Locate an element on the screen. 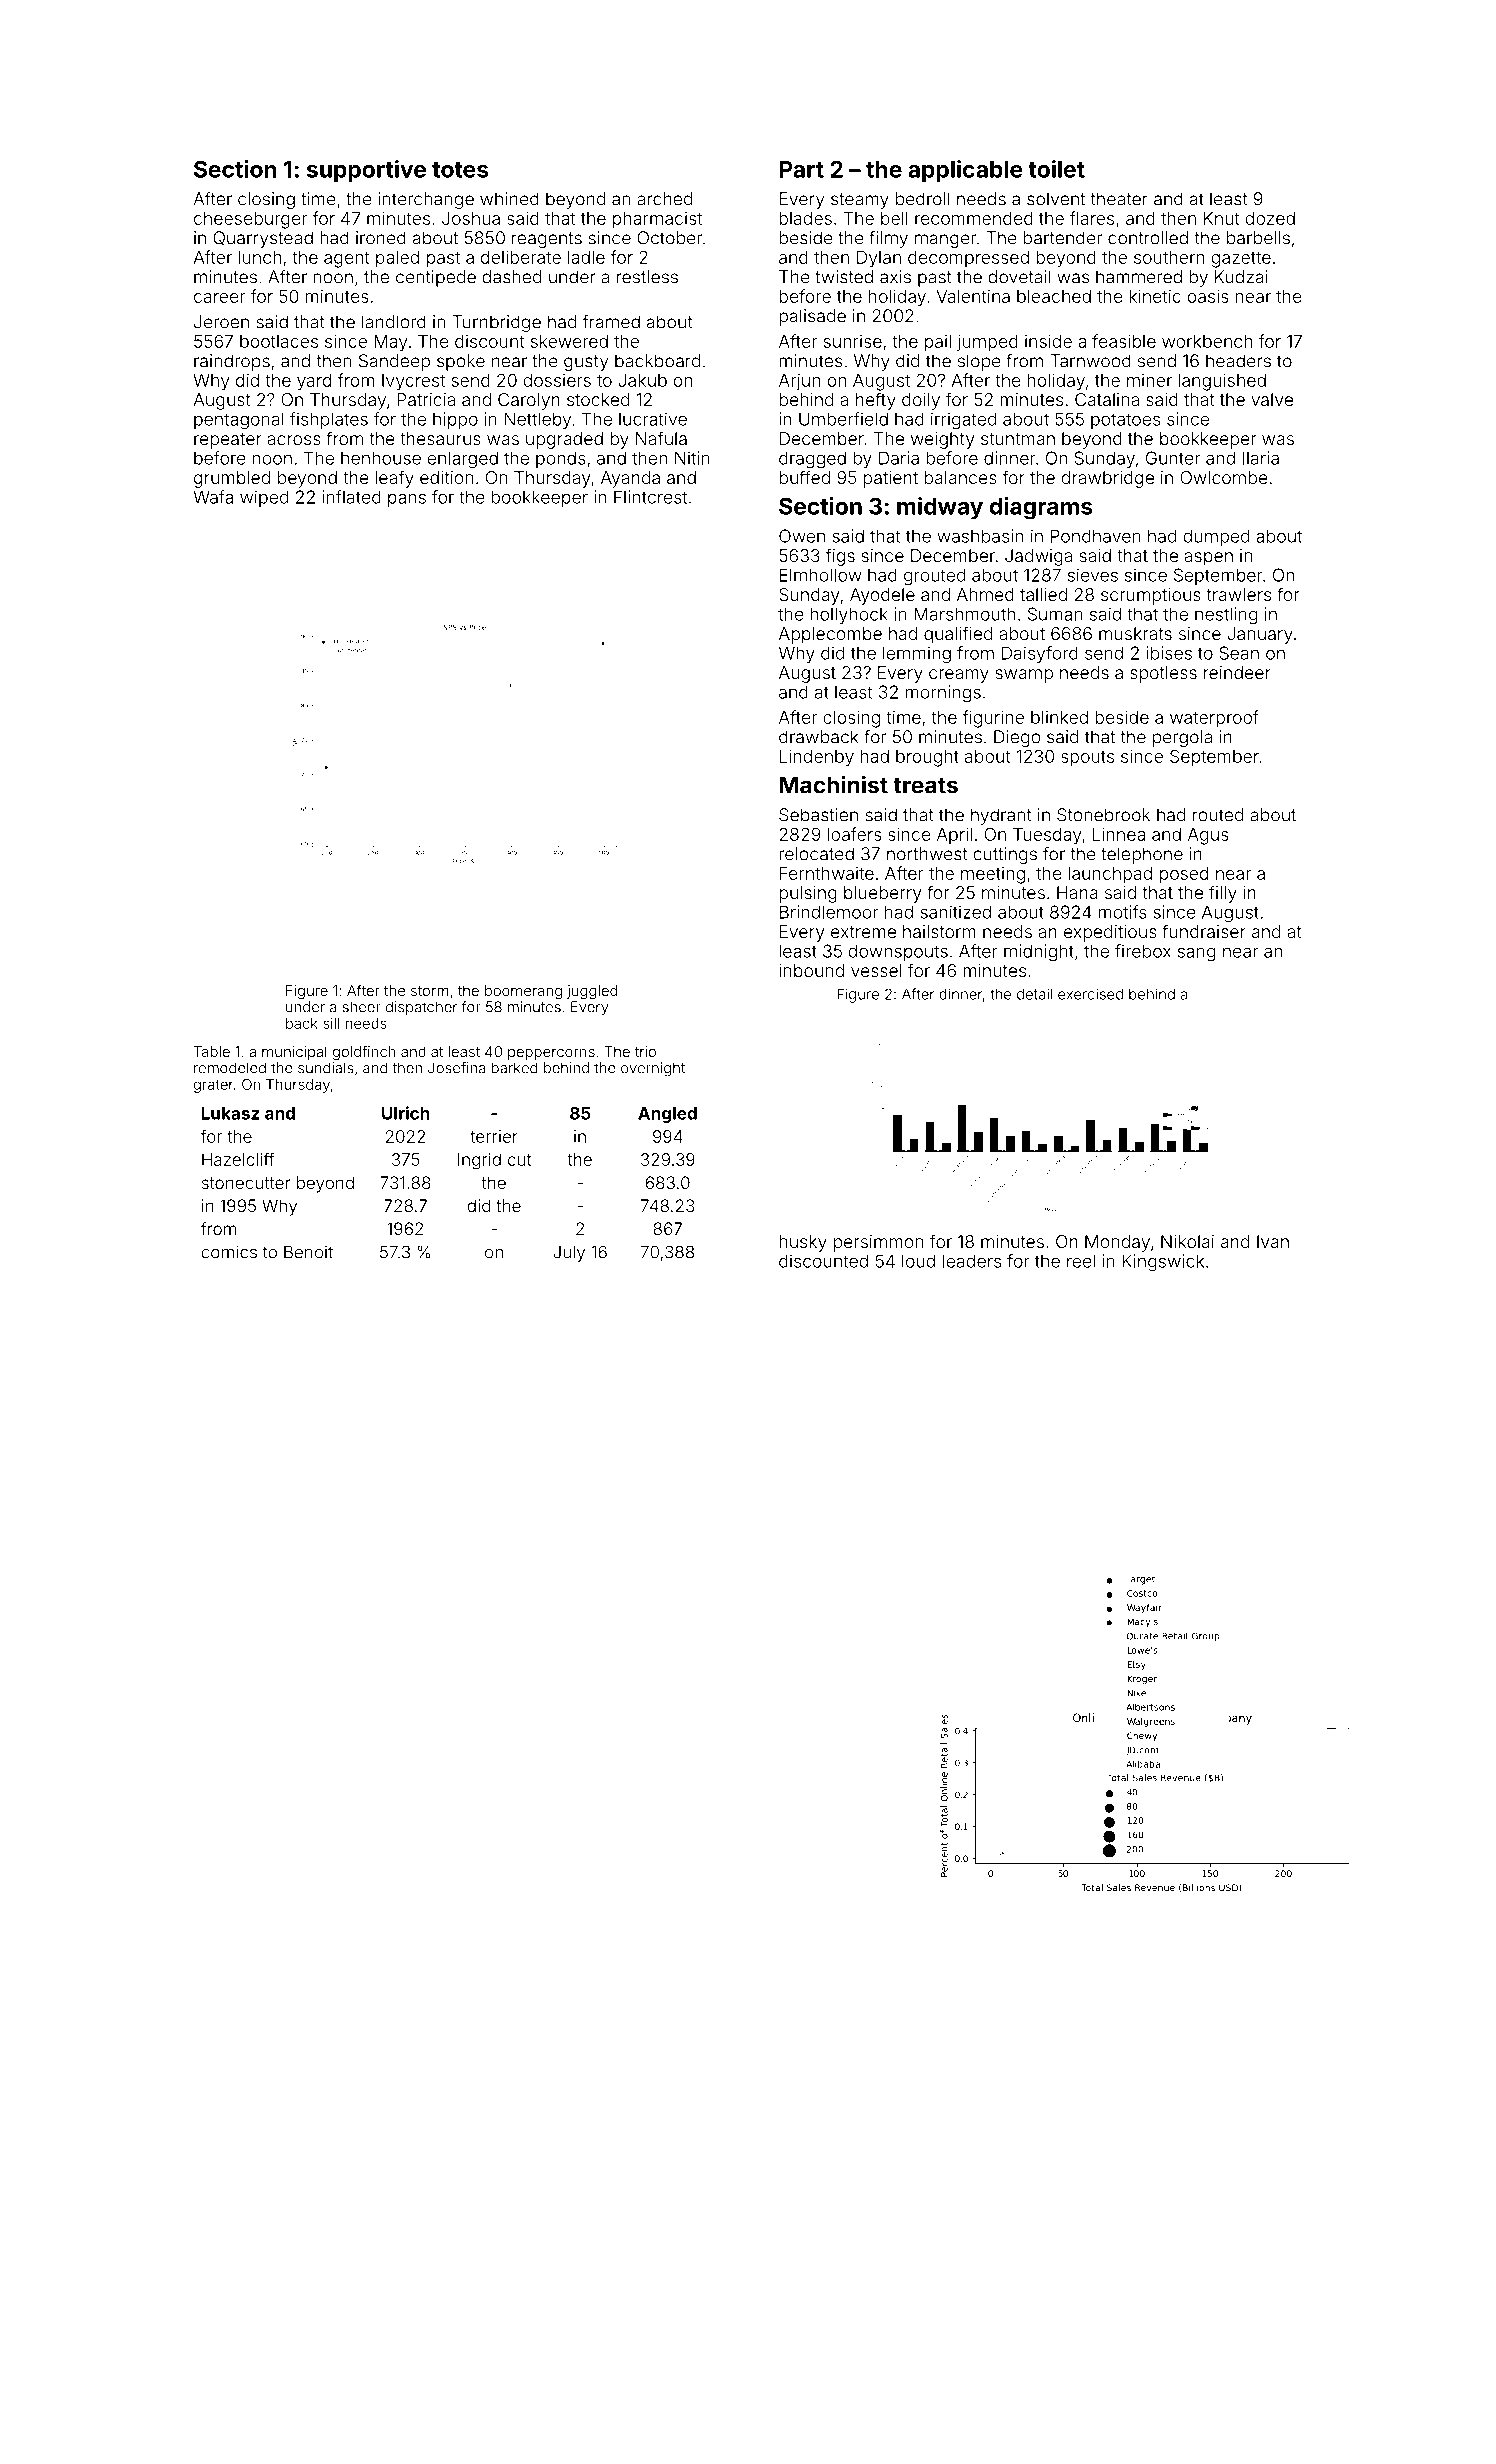  pharmacist is located at coordinates (657, 220).
